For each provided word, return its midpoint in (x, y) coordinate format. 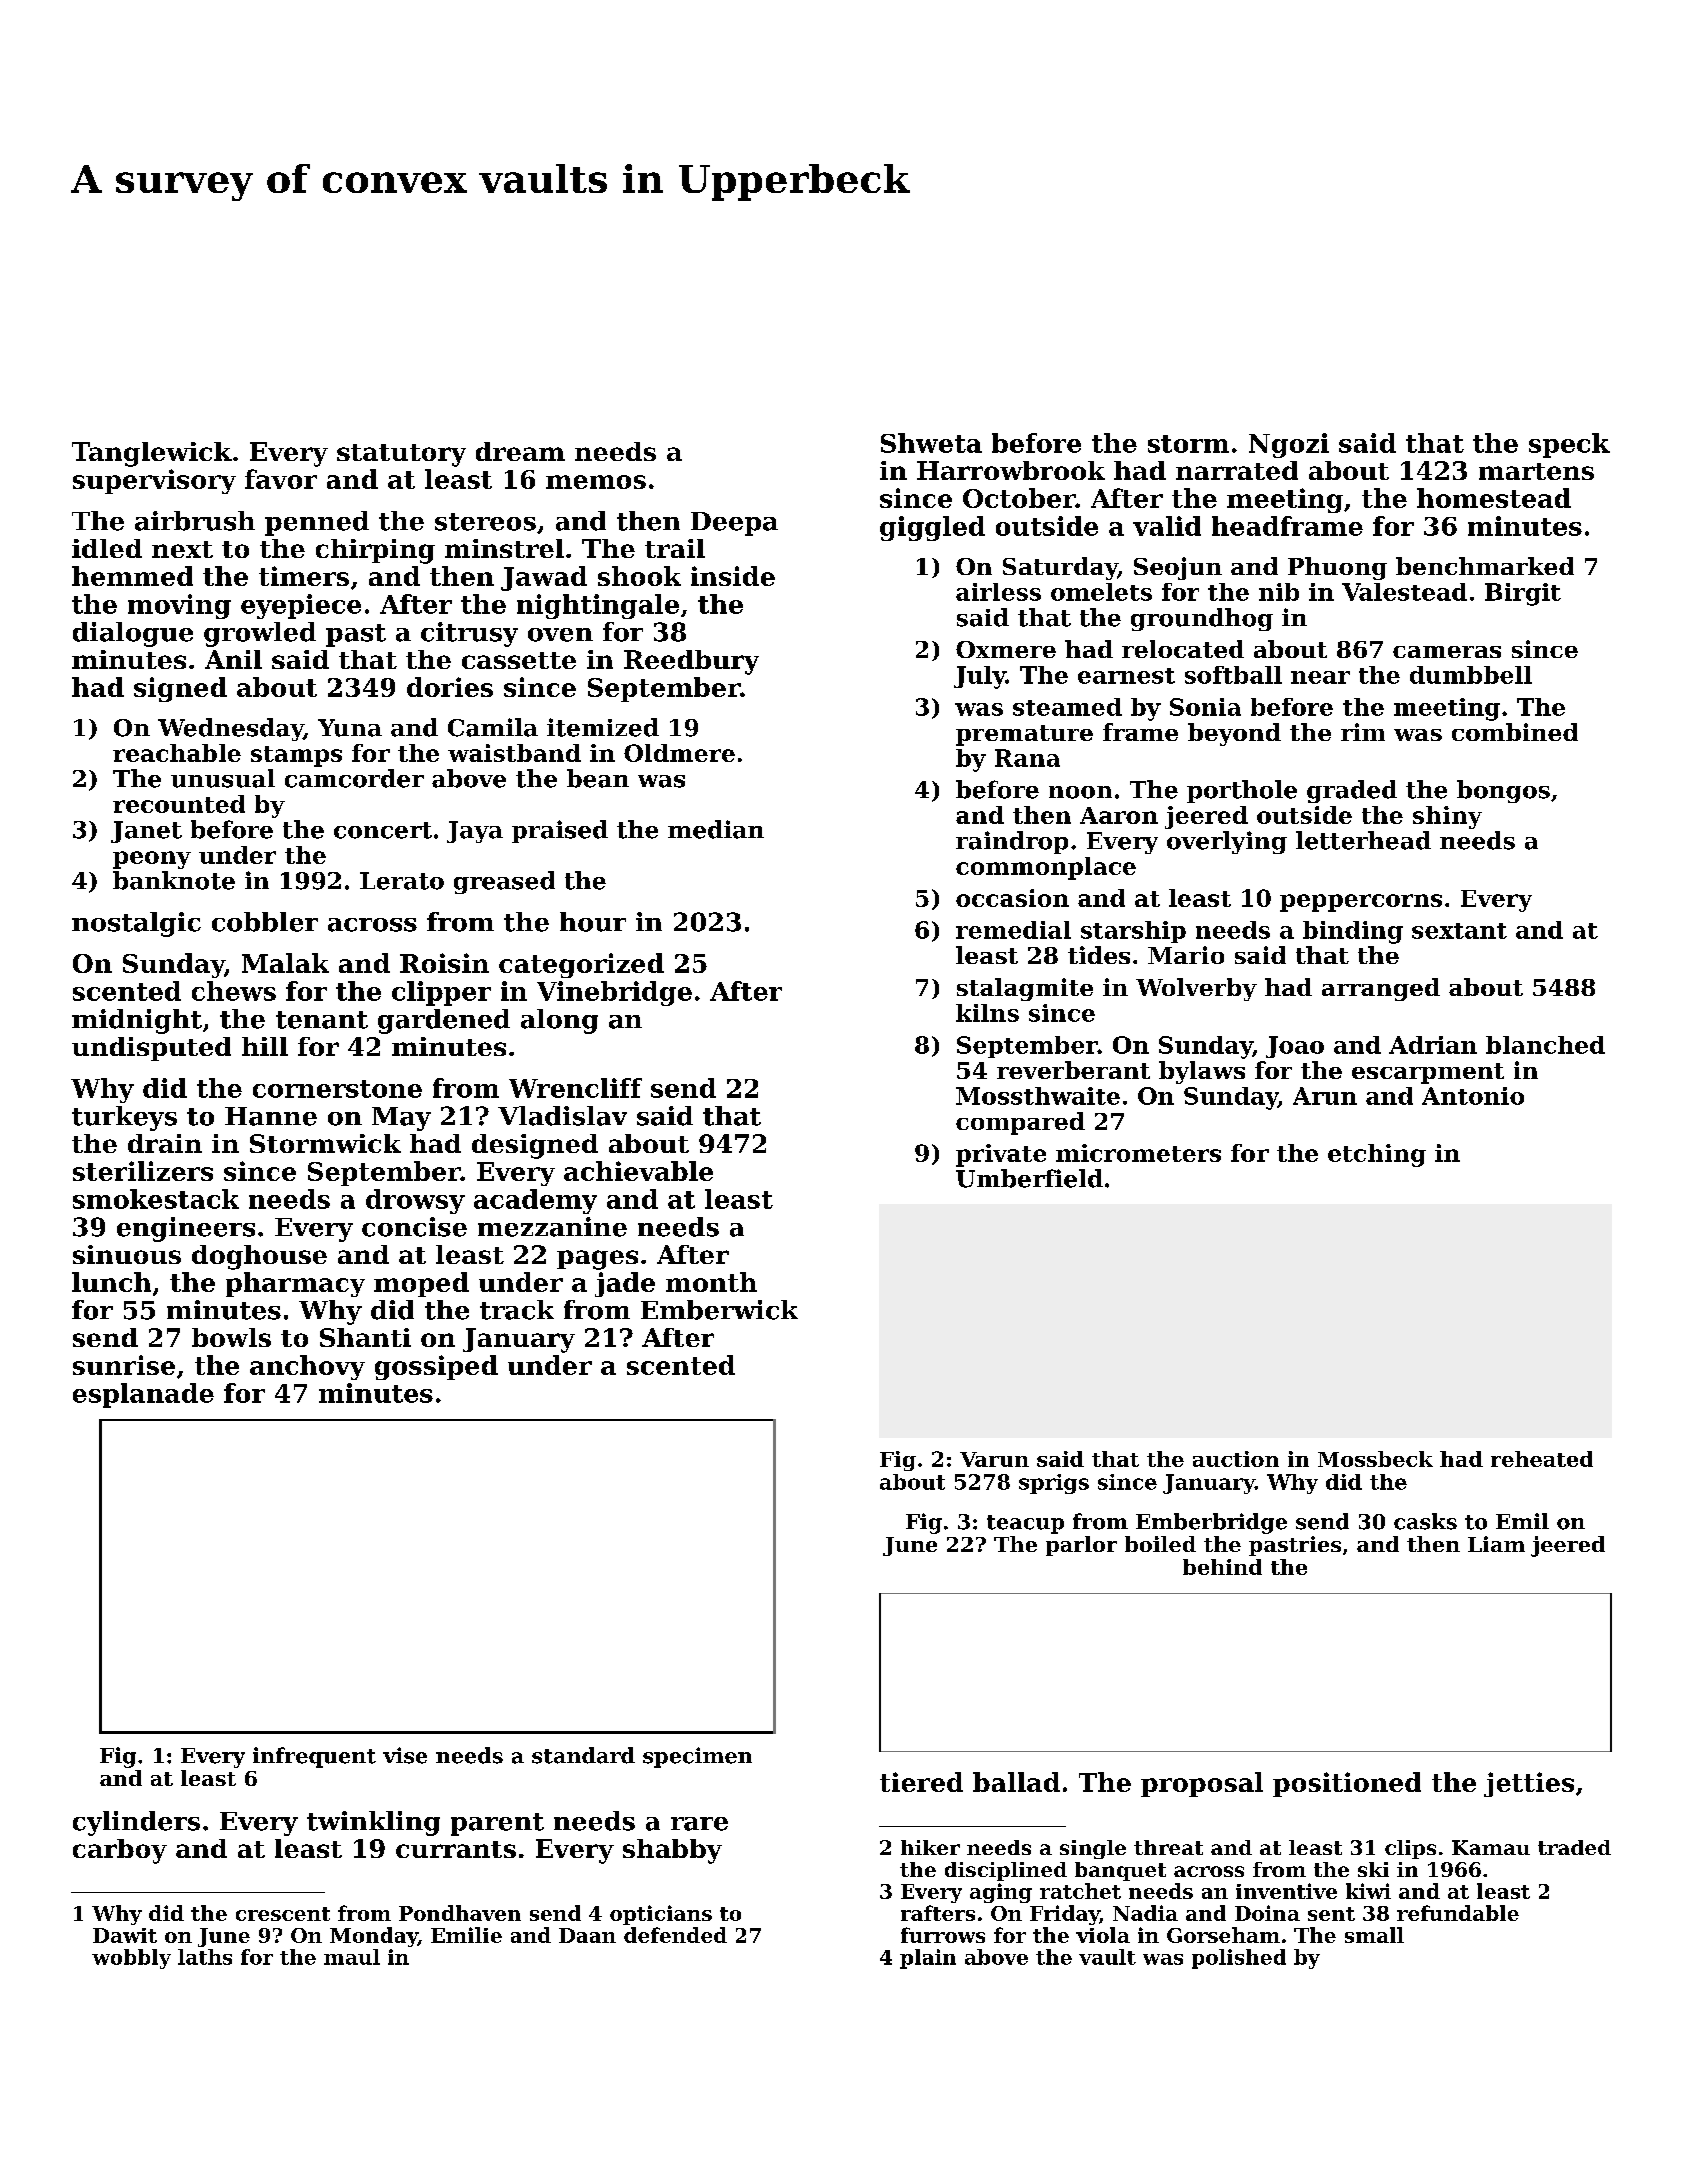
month (711, 1282)
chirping (375, 551)
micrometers (1138, 1153)
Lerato (402, 881)
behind (1222, 1567)
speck (1569, 445)
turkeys (124, 1118)
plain (928, 1959)
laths (205, 1957)
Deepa (734, 524)
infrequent (314, 1757)
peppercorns (1361, 903)
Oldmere (679, 753)
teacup (1025, 1524)
